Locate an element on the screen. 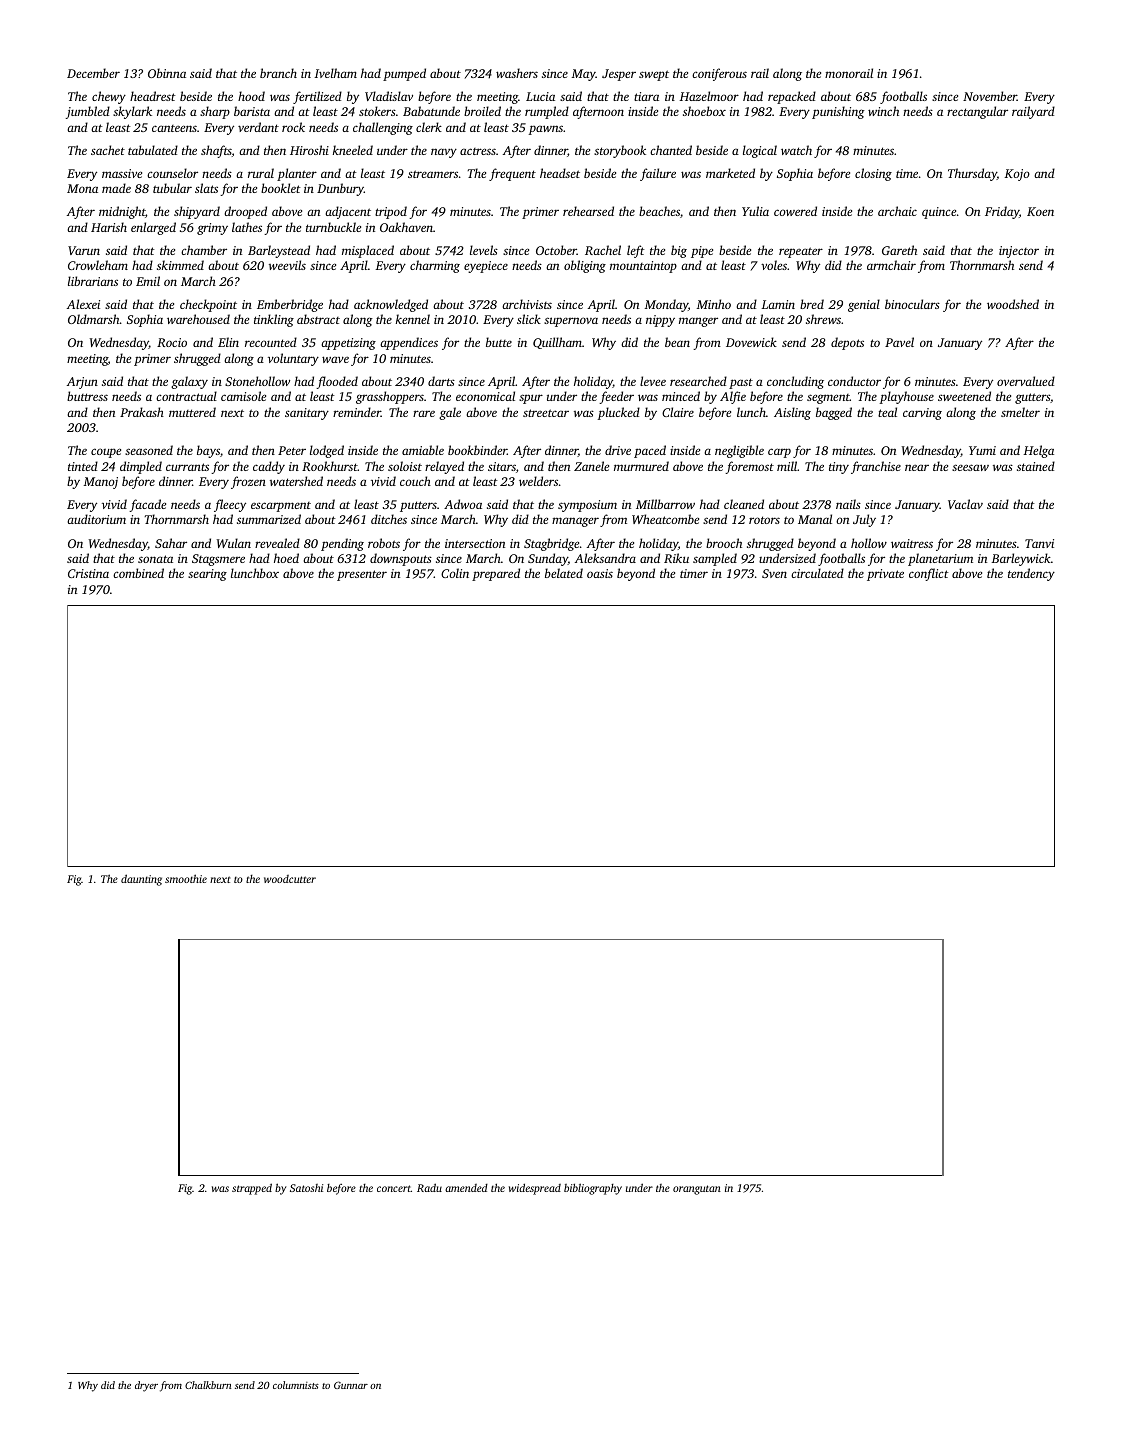 Image resolution: width=1122 pixels, height=1452 pixels. daunting is located at coordinates (141, 880).
